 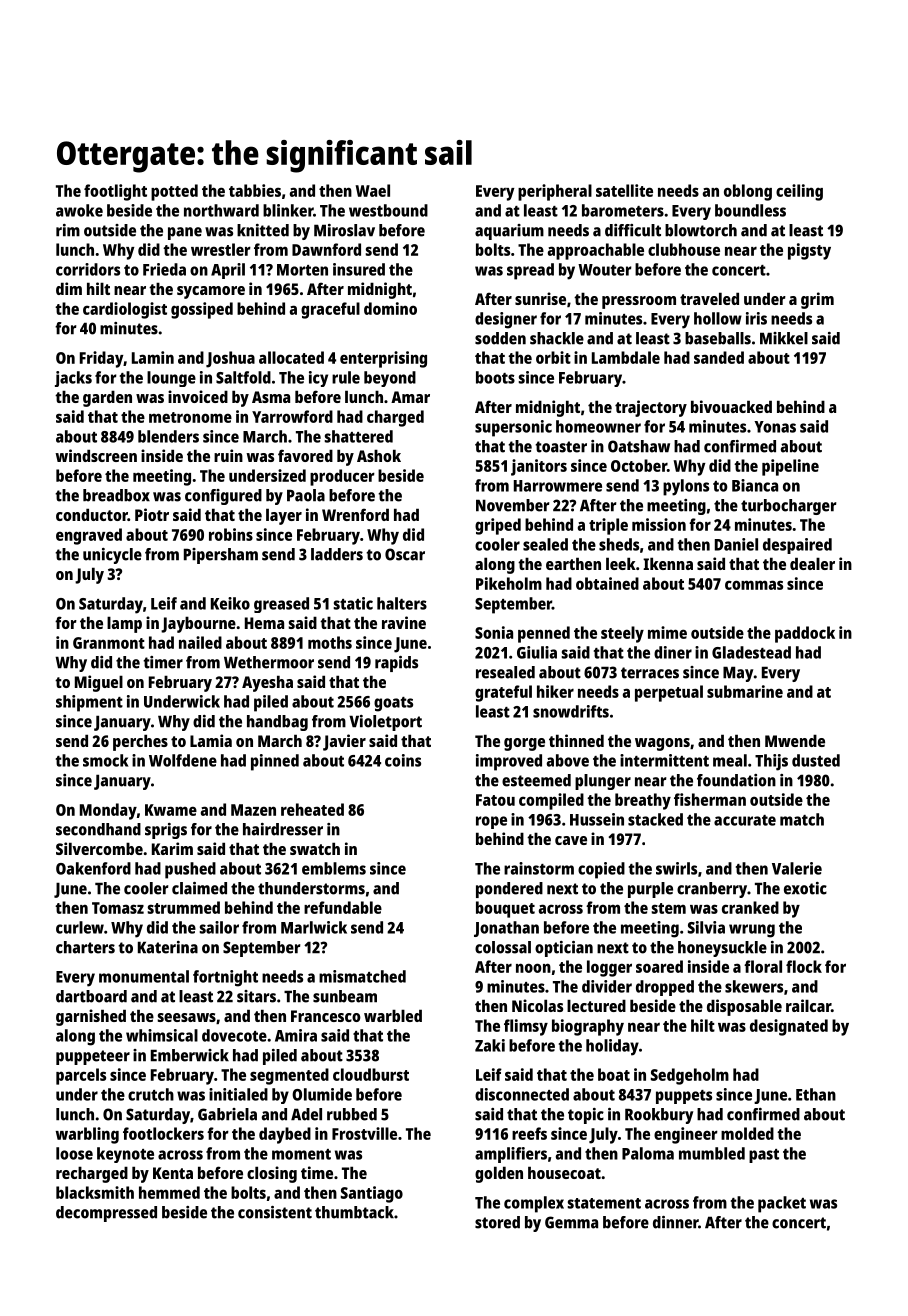 I want to click on consistent, so click(x=275, y=1212).
